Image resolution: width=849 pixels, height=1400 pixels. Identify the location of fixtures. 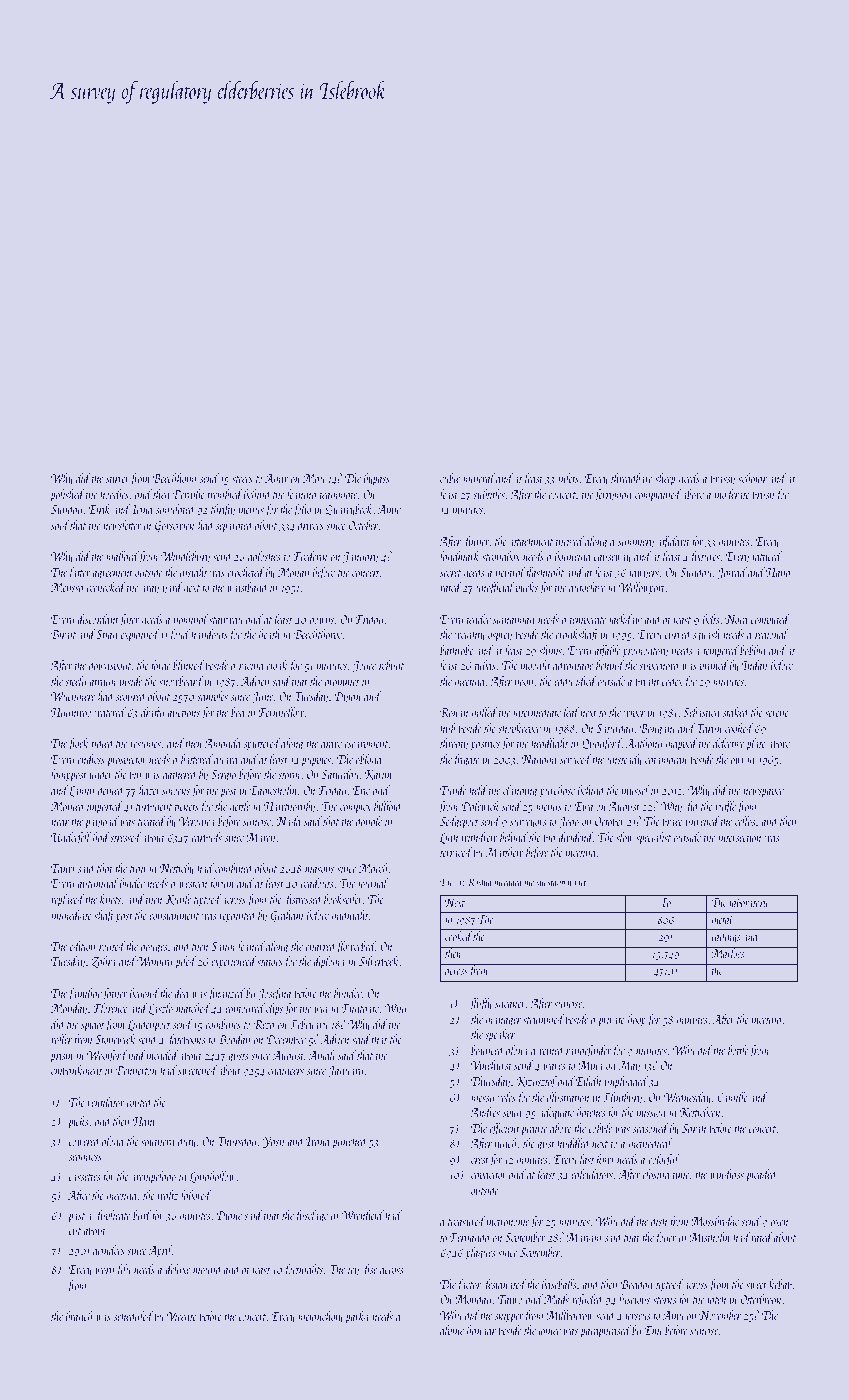
(705, 557).
